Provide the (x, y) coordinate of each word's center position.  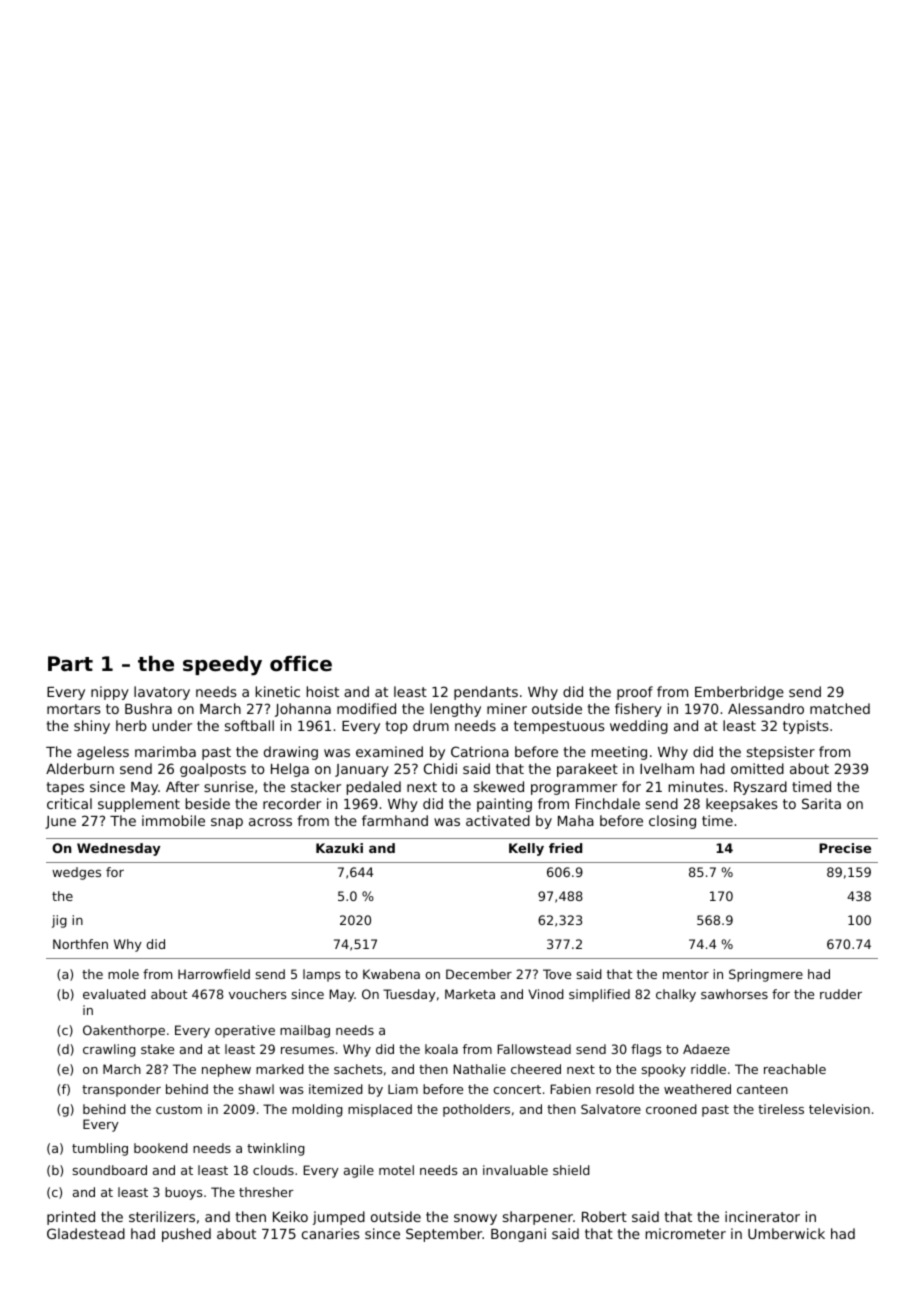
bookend (161, 1148)
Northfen (80, 944)
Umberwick (786, 1233)
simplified (599, 995)
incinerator (762, 1216)
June (60, 822)
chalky (676, 995)
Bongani (518, 1235)
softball (249, 725)
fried (565, 848)
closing (672, 822)
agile (359, 1171)
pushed (186, 1235)
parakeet (587, 770)
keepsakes (742, 805)
